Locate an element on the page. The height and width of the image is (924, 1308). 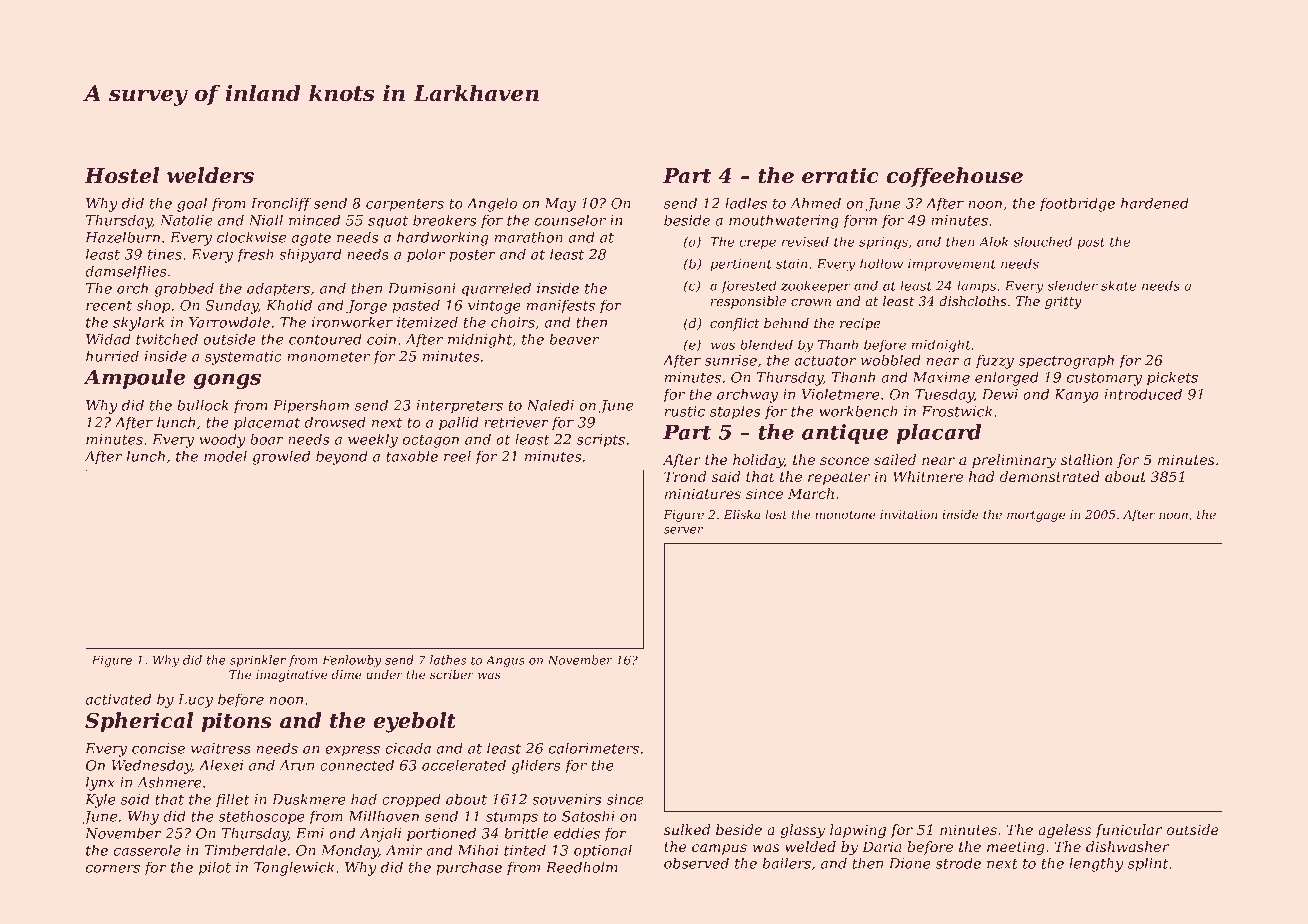
Jorge is located at coordinates (366, 307).
